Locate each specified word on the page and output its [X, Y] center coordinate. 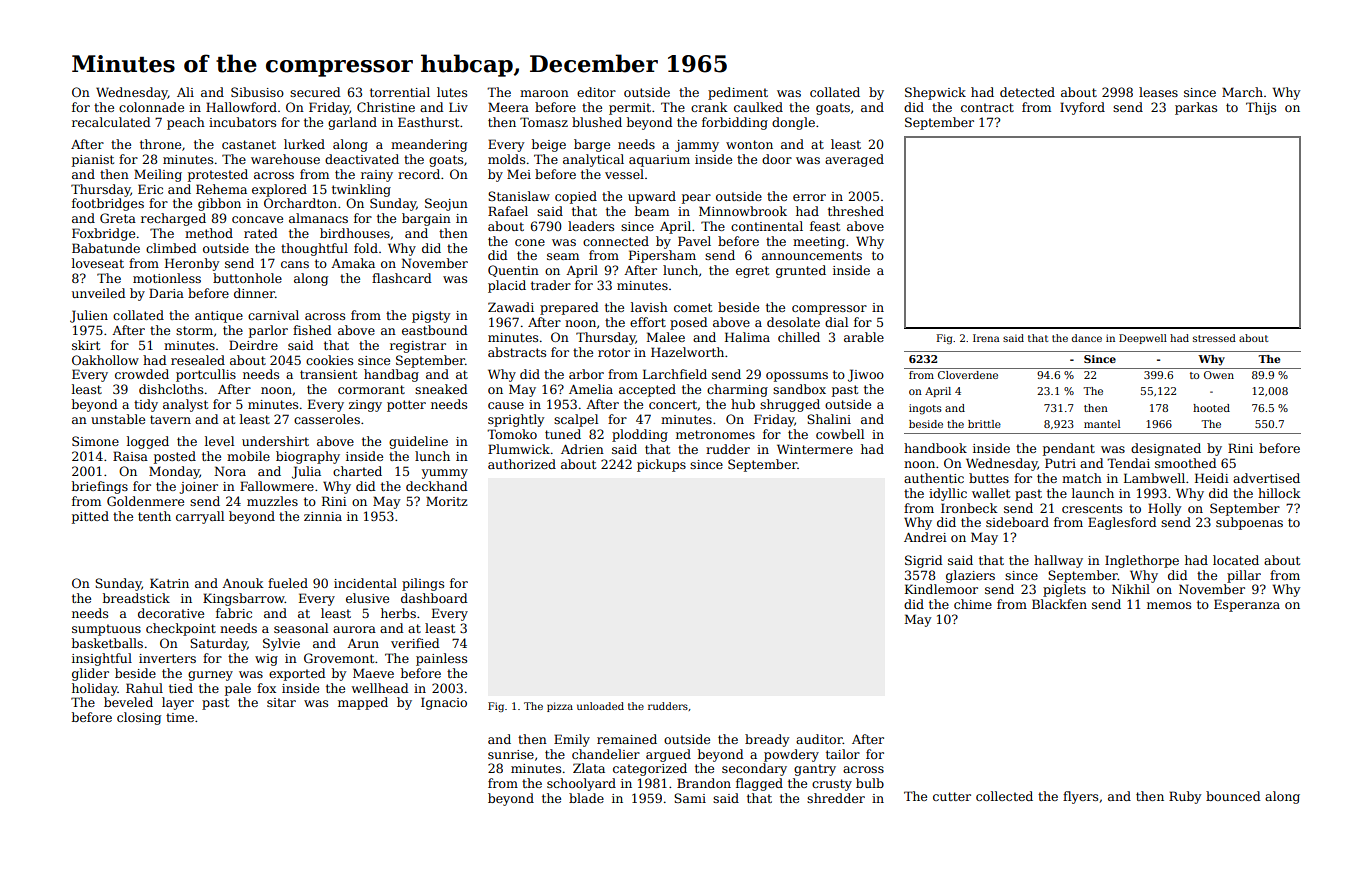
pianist [93, 161]
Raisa [130, 456]
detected [1027, 92]
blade [586, 798]
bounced [1233, 796]
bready [767, 740]
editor [596, 92]
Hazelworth [687, 352]
